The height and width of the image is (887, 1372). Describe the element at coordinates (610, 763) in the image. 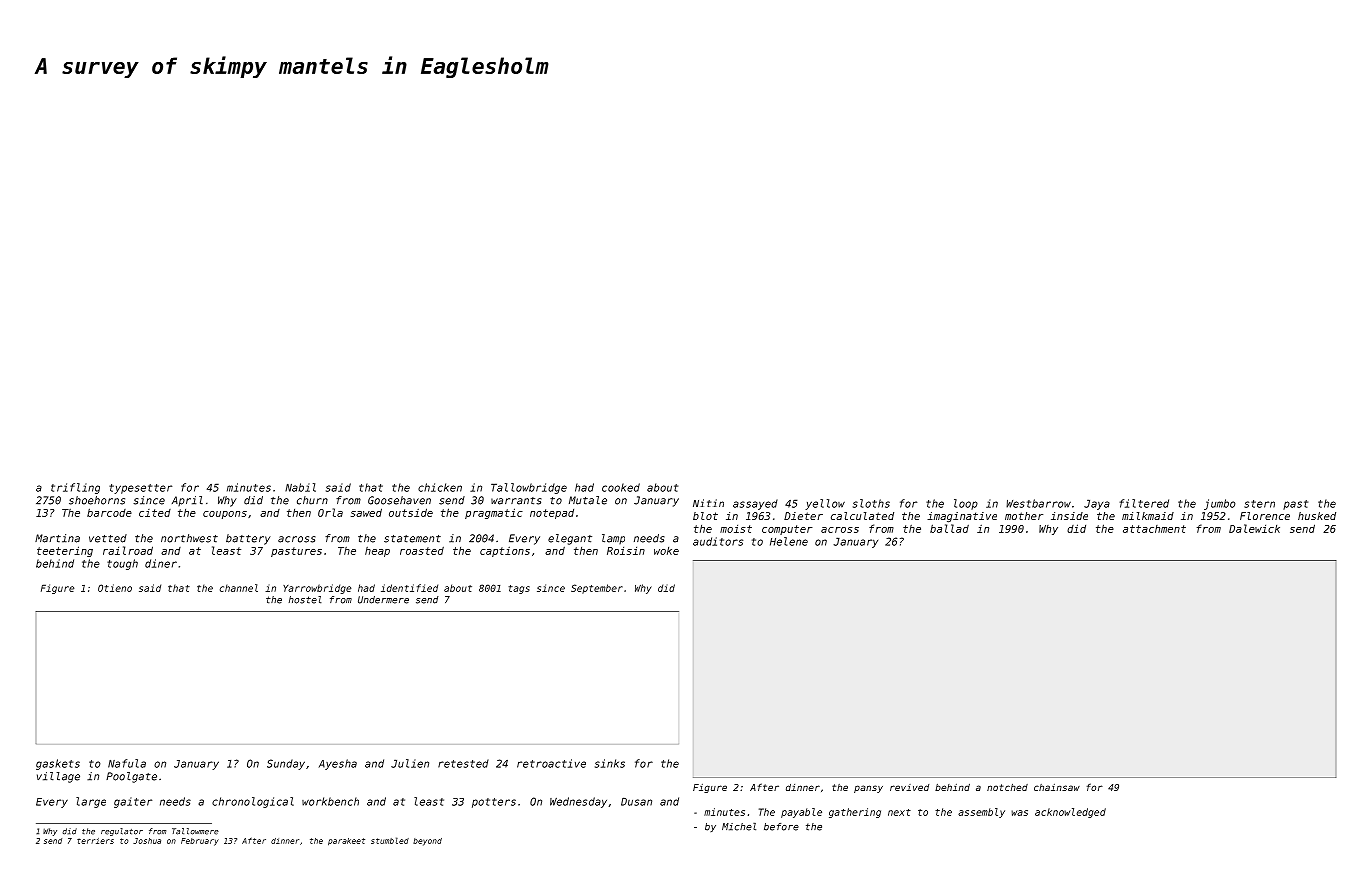

I see `sinks` at that location.
